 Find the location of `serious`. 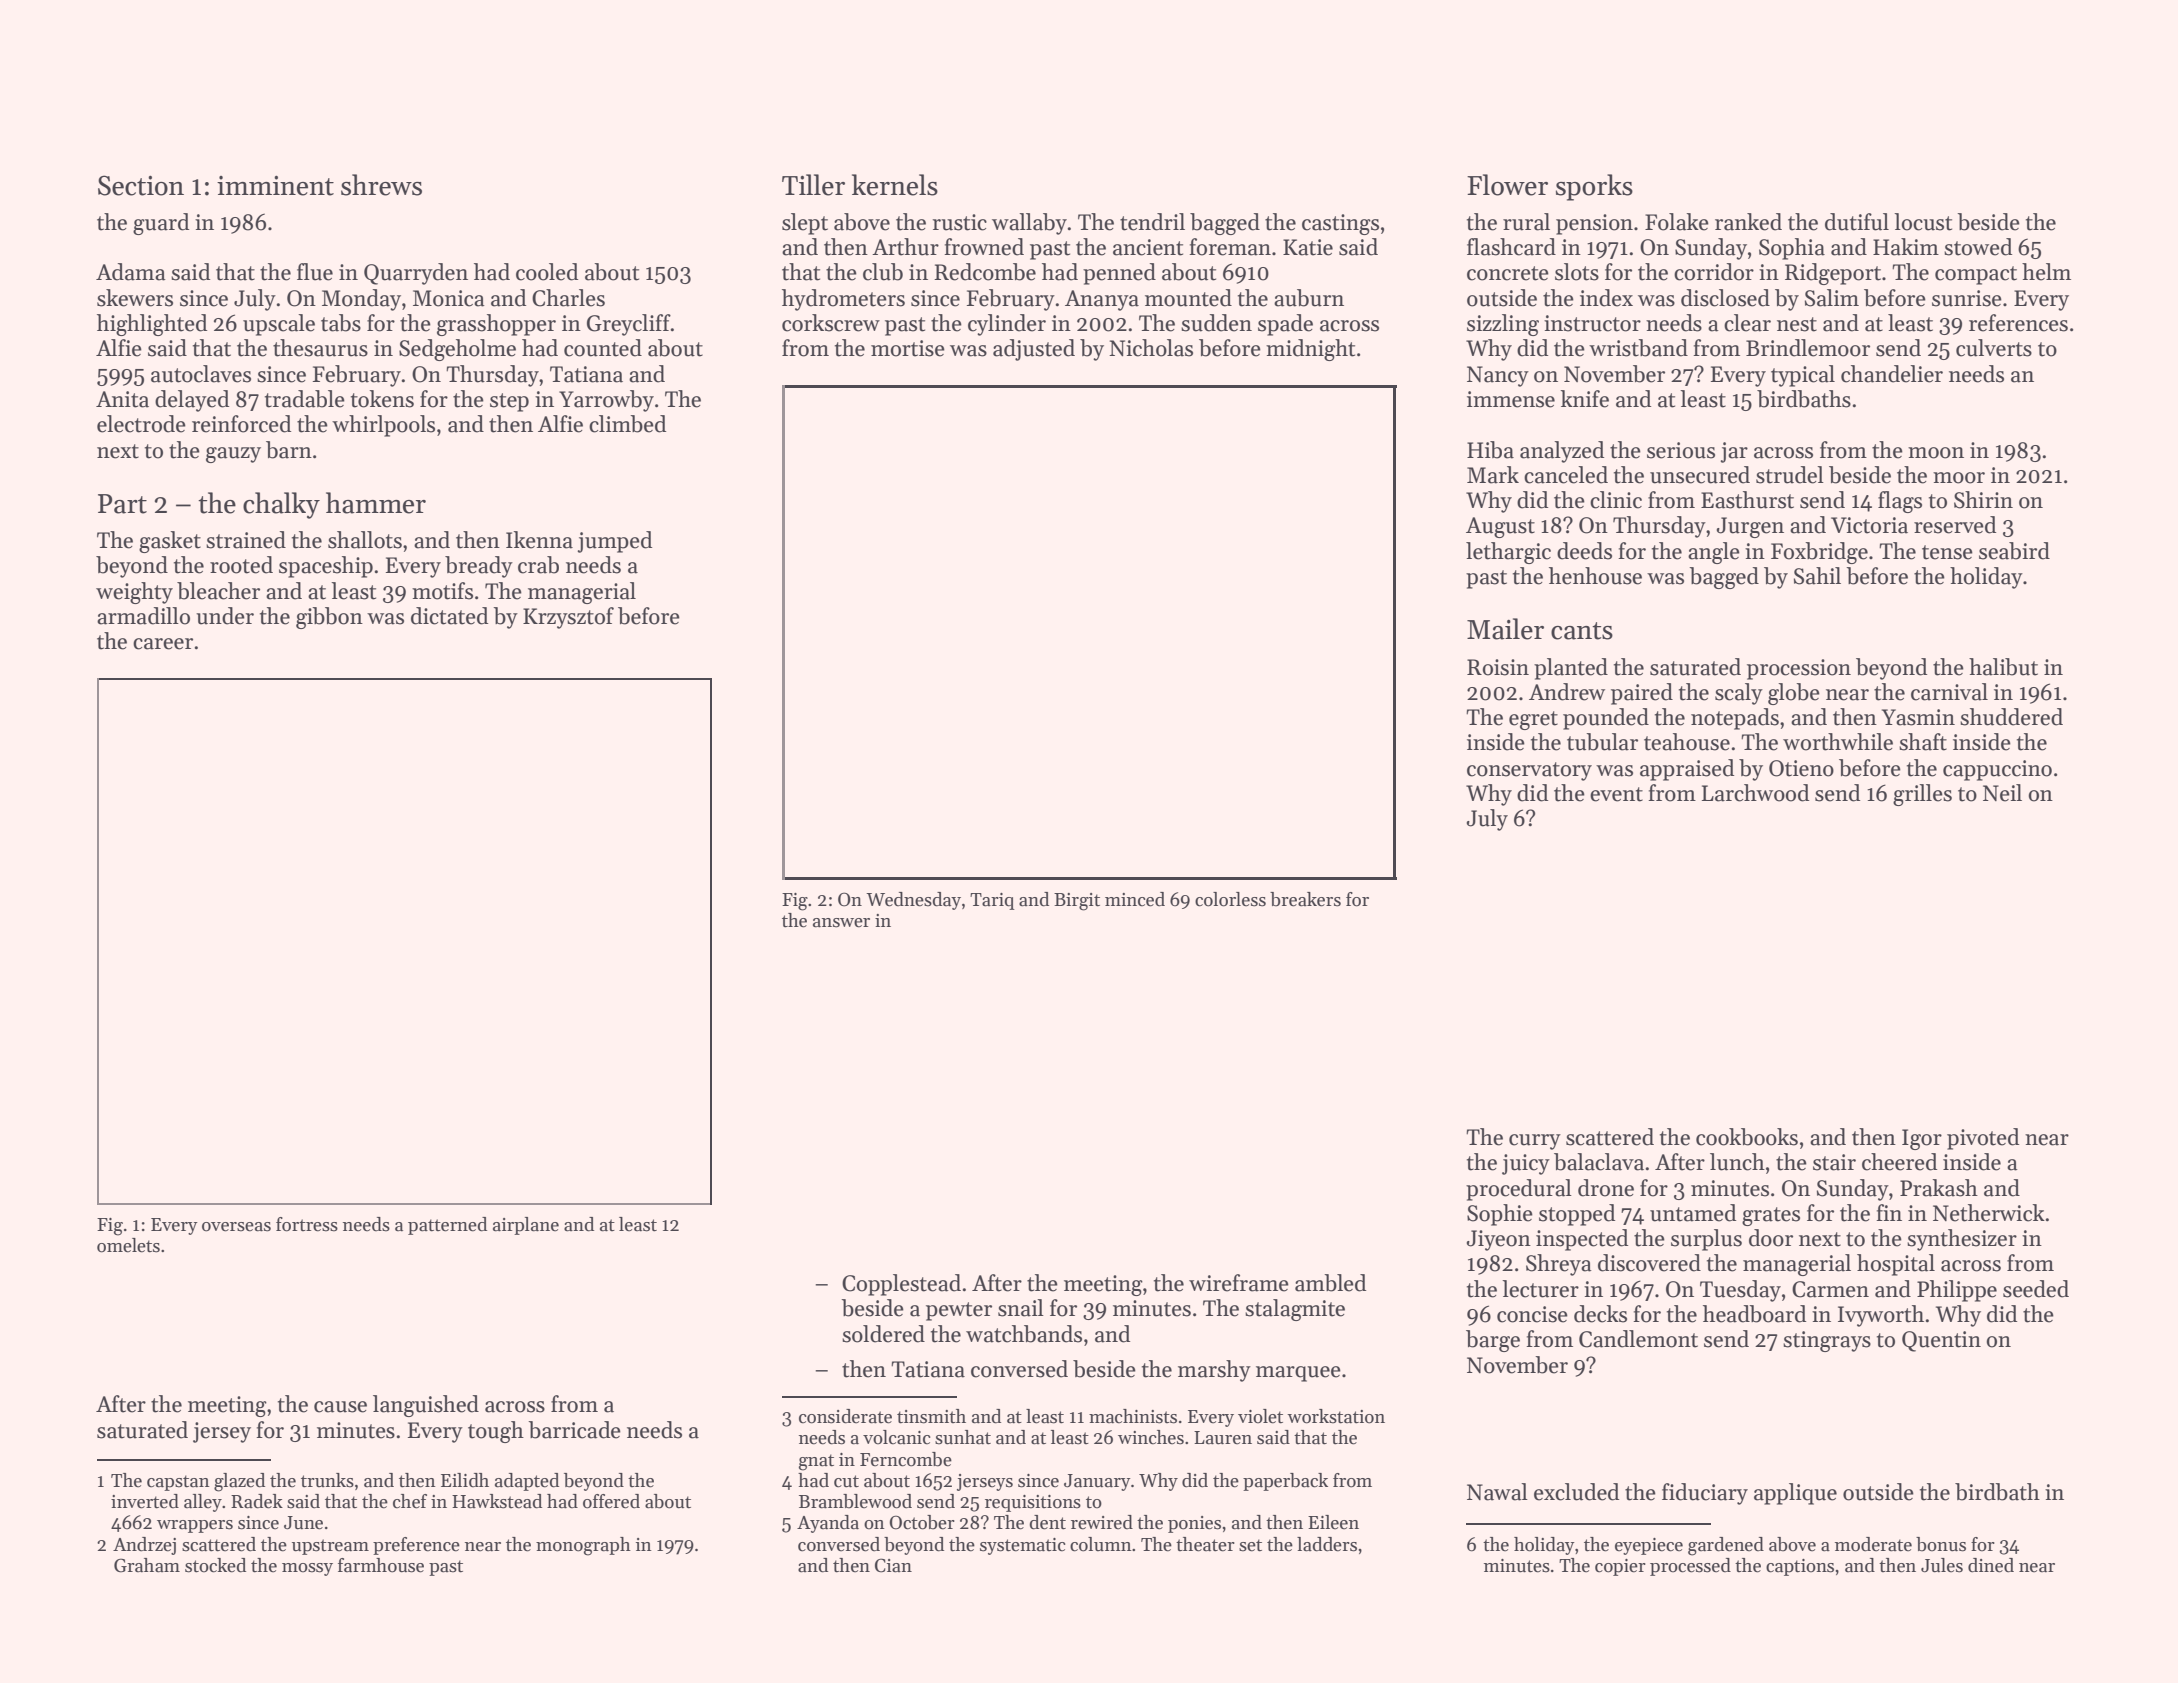

serious is located at coordinates (1681, 450).
